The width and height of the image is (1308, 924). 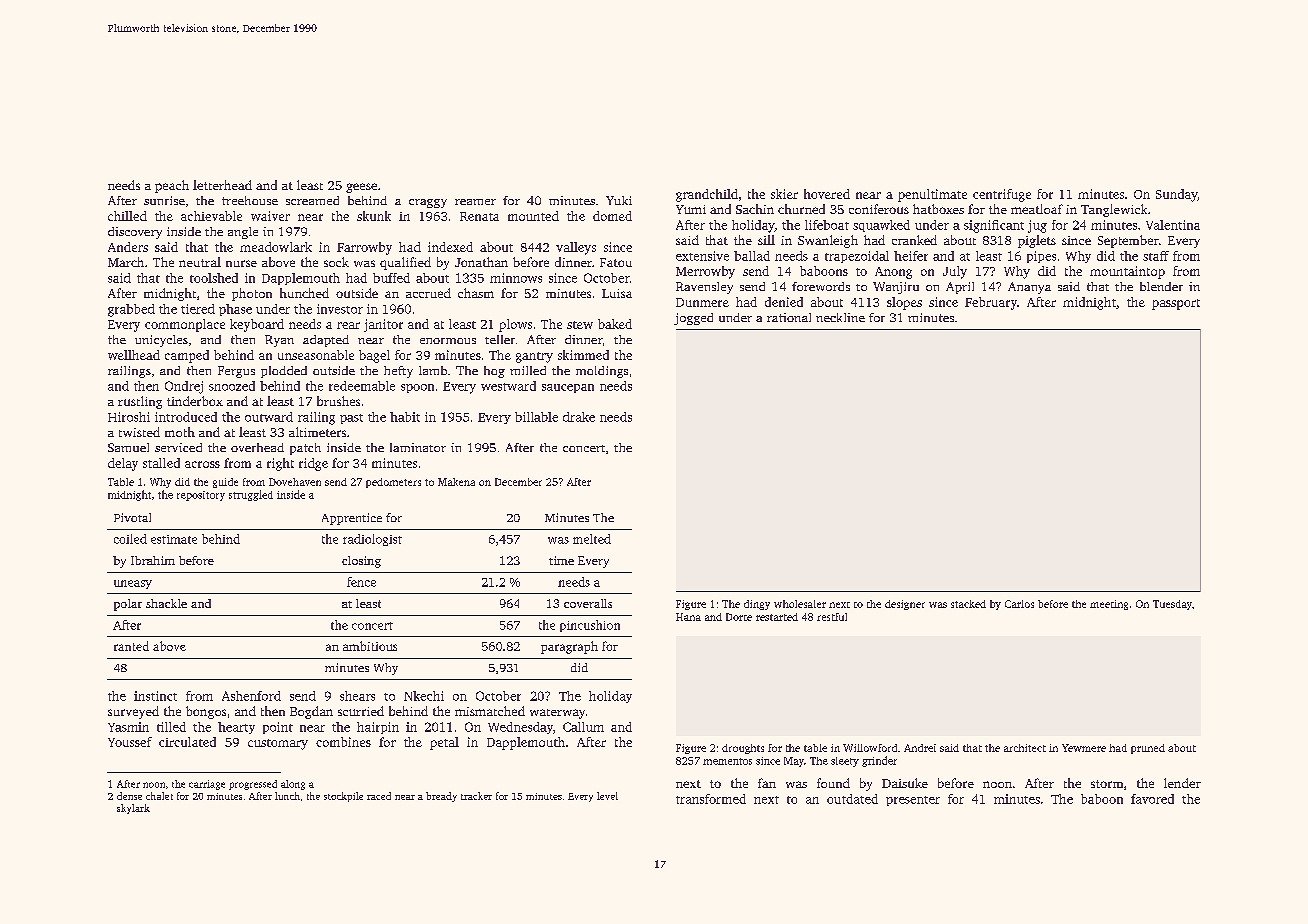 What do you see at coordinates (592, 539) in the image?
I see `melted` at bounding box center [592, 539].
